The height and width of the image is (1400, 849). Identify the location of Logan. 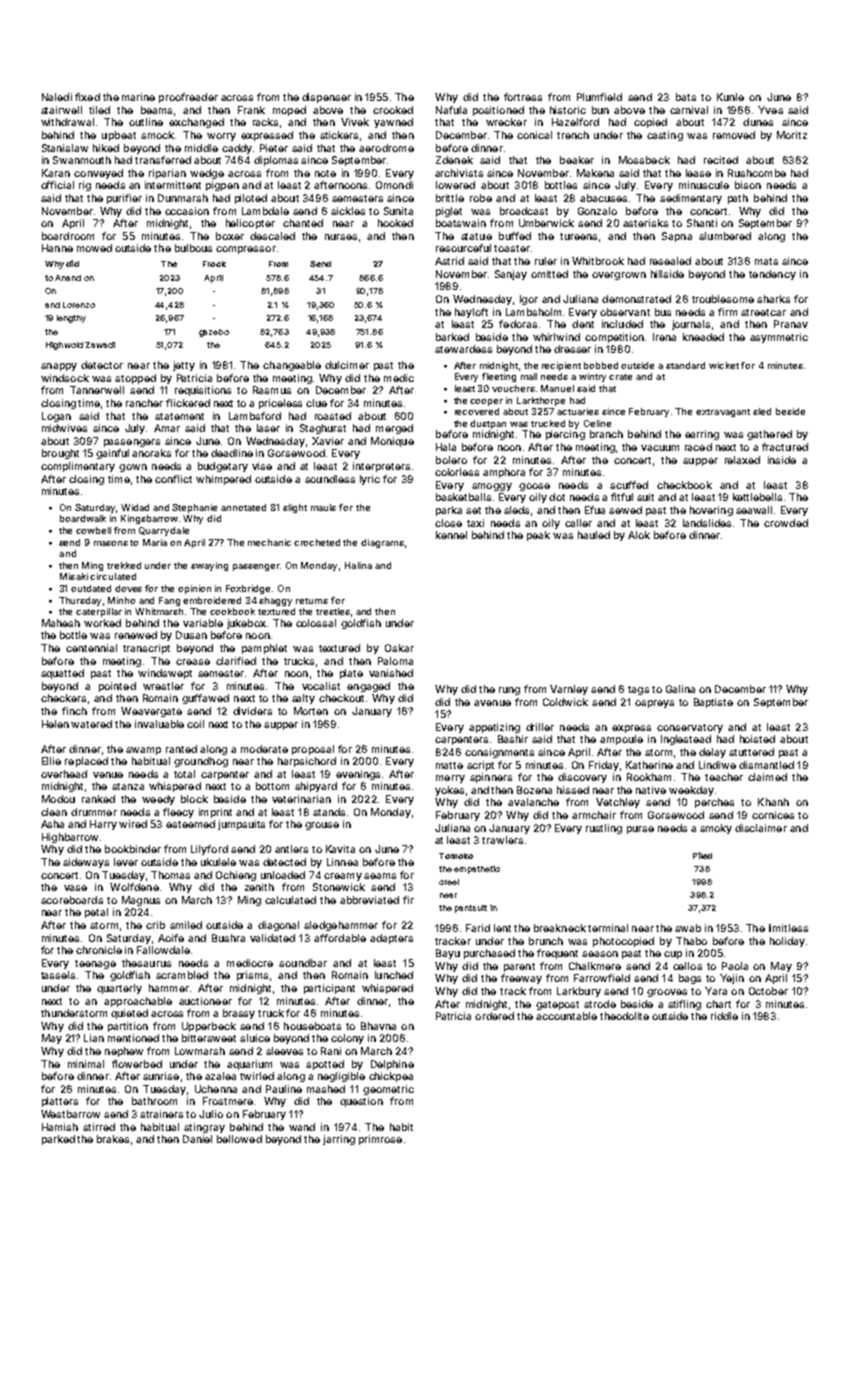
(56, 417).
